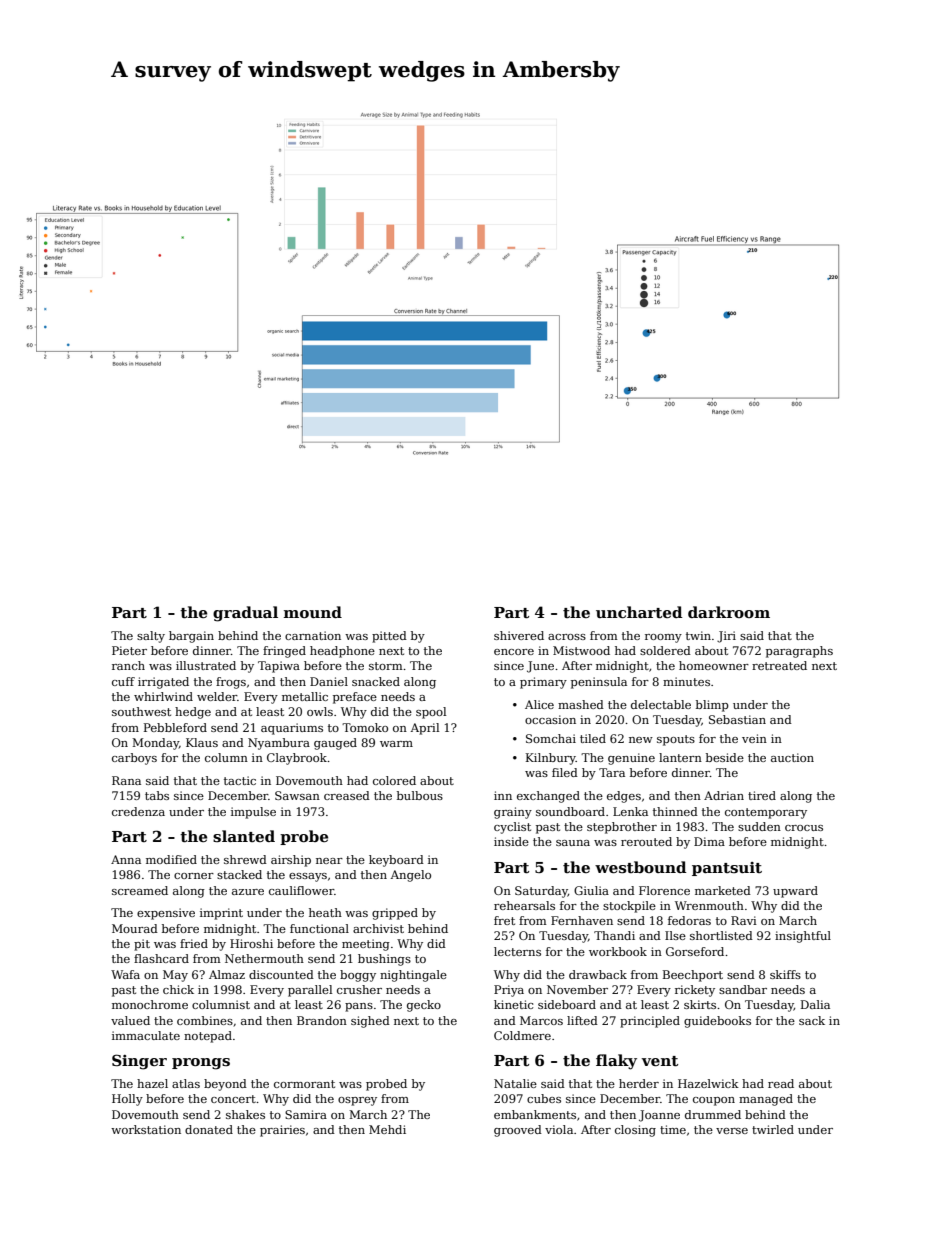  What do you see at coordinates (431, 713) in the screenshot?
I see `spool` at bounding box center [431, 713].
